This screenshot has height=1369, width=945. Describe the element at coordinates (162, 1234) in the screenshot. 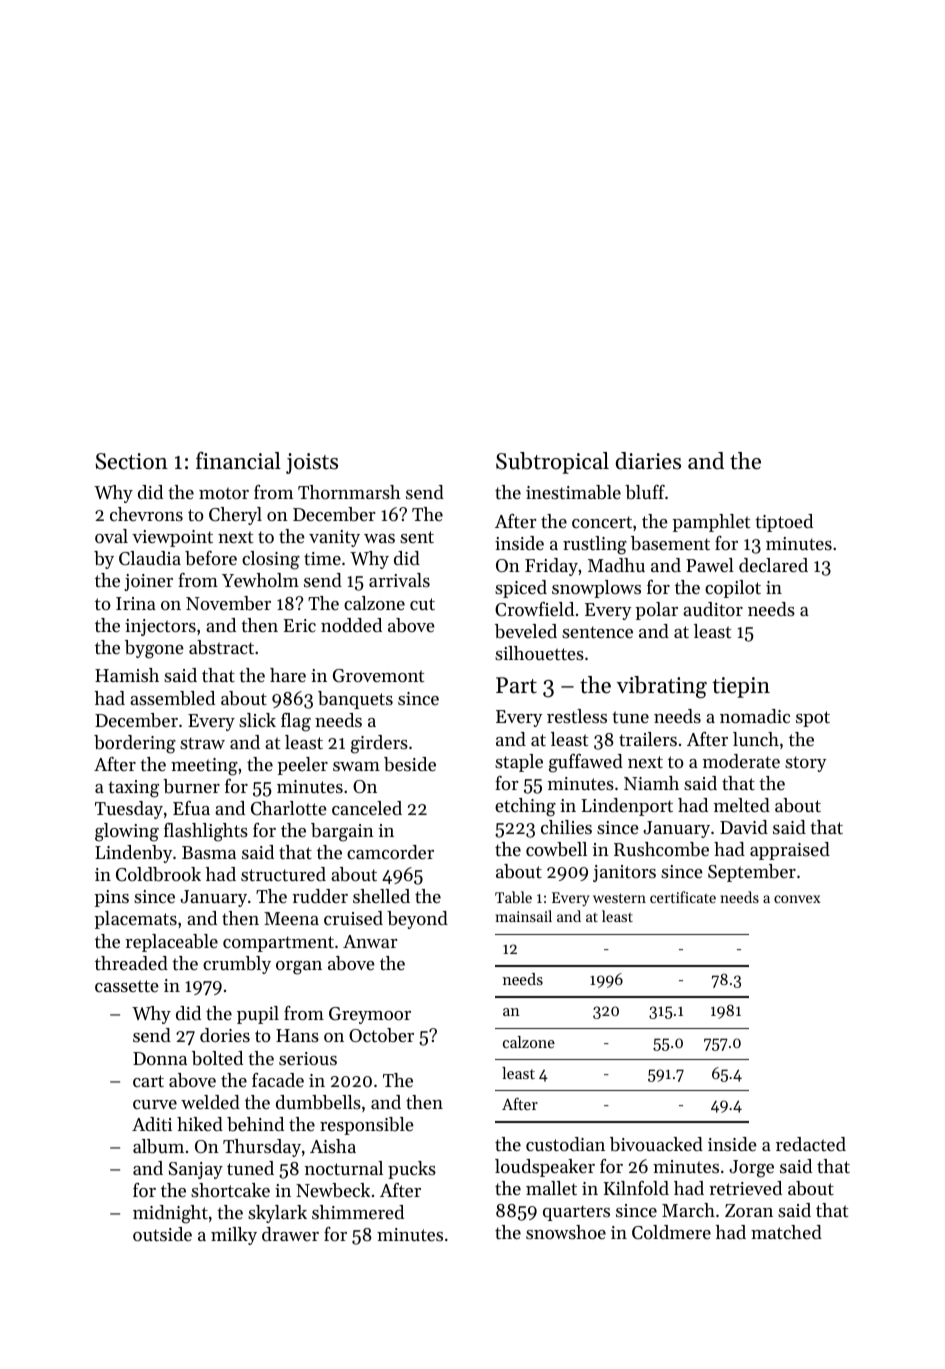

I see `outside` at that location.
